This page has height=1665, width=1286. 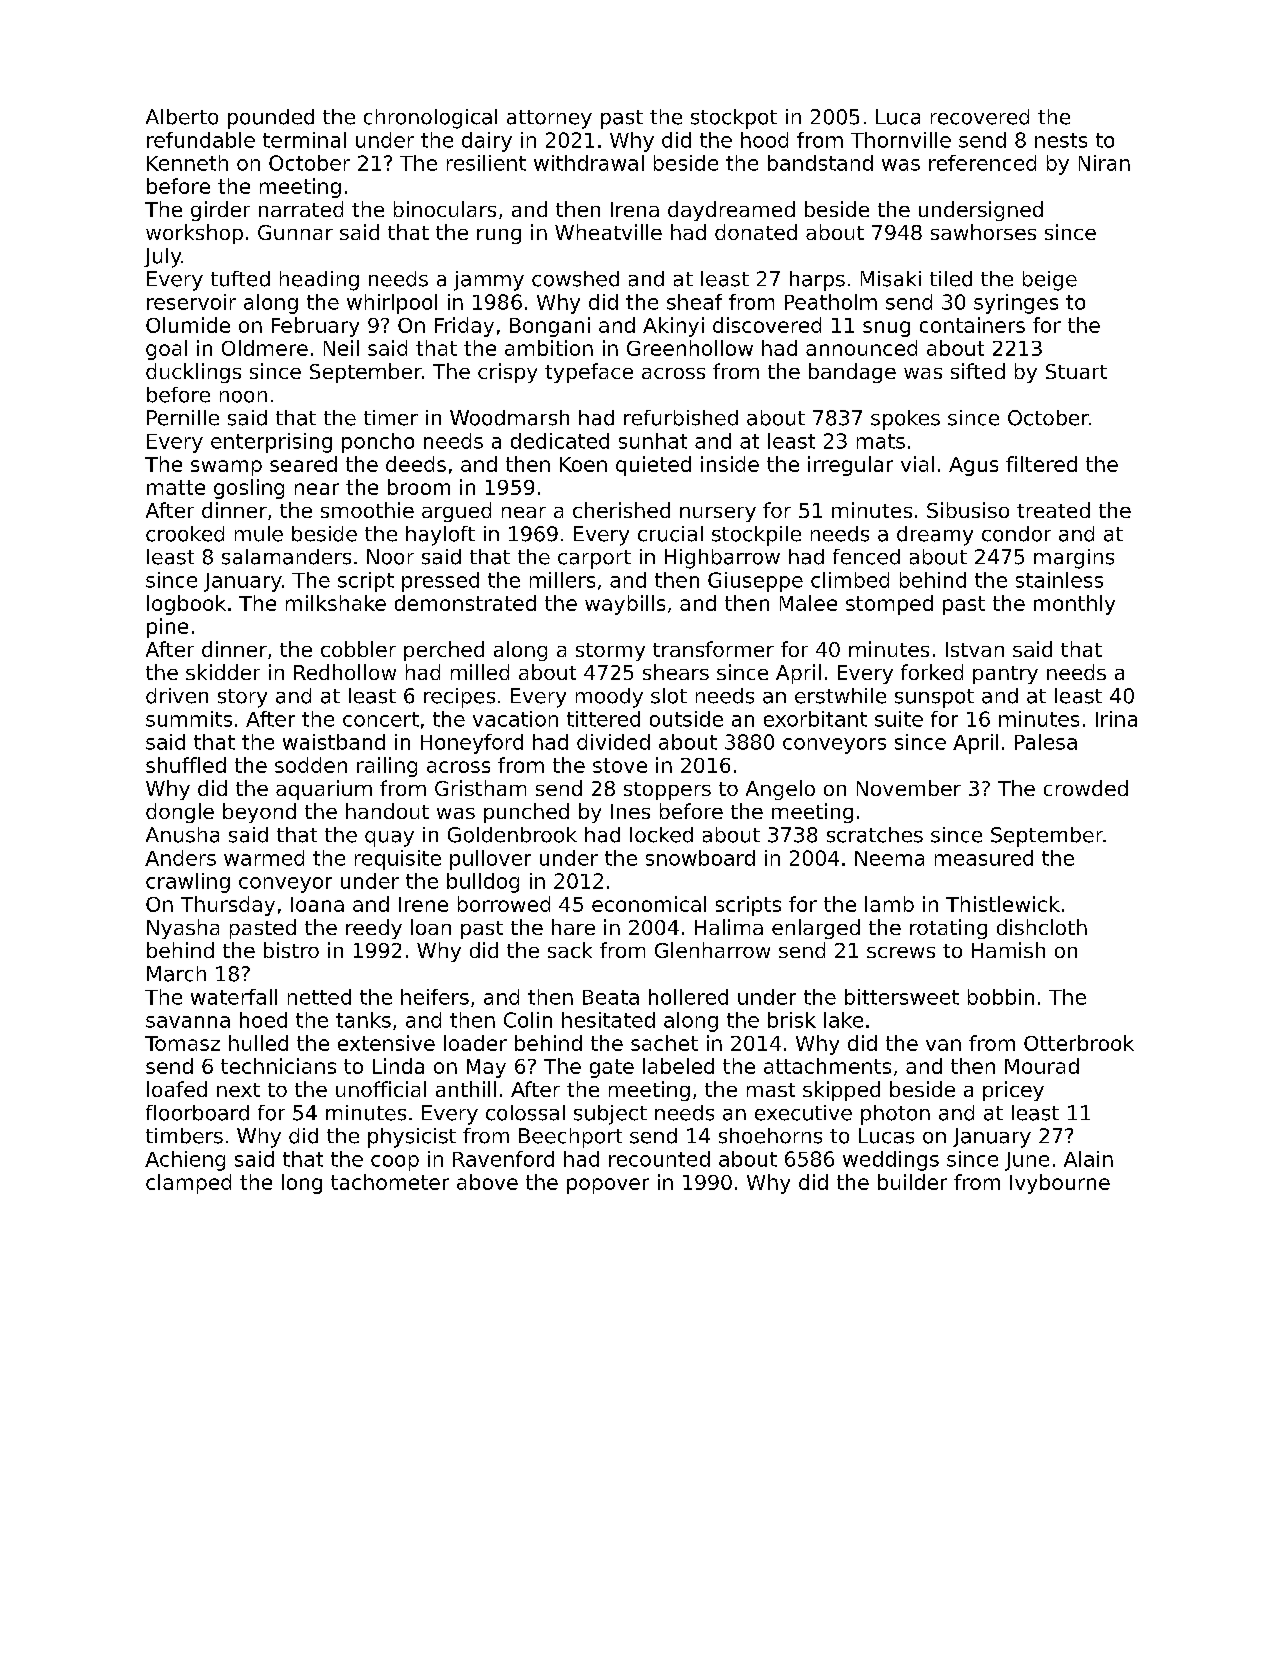 I want to click on scratches, so click(x=875, y=835).
